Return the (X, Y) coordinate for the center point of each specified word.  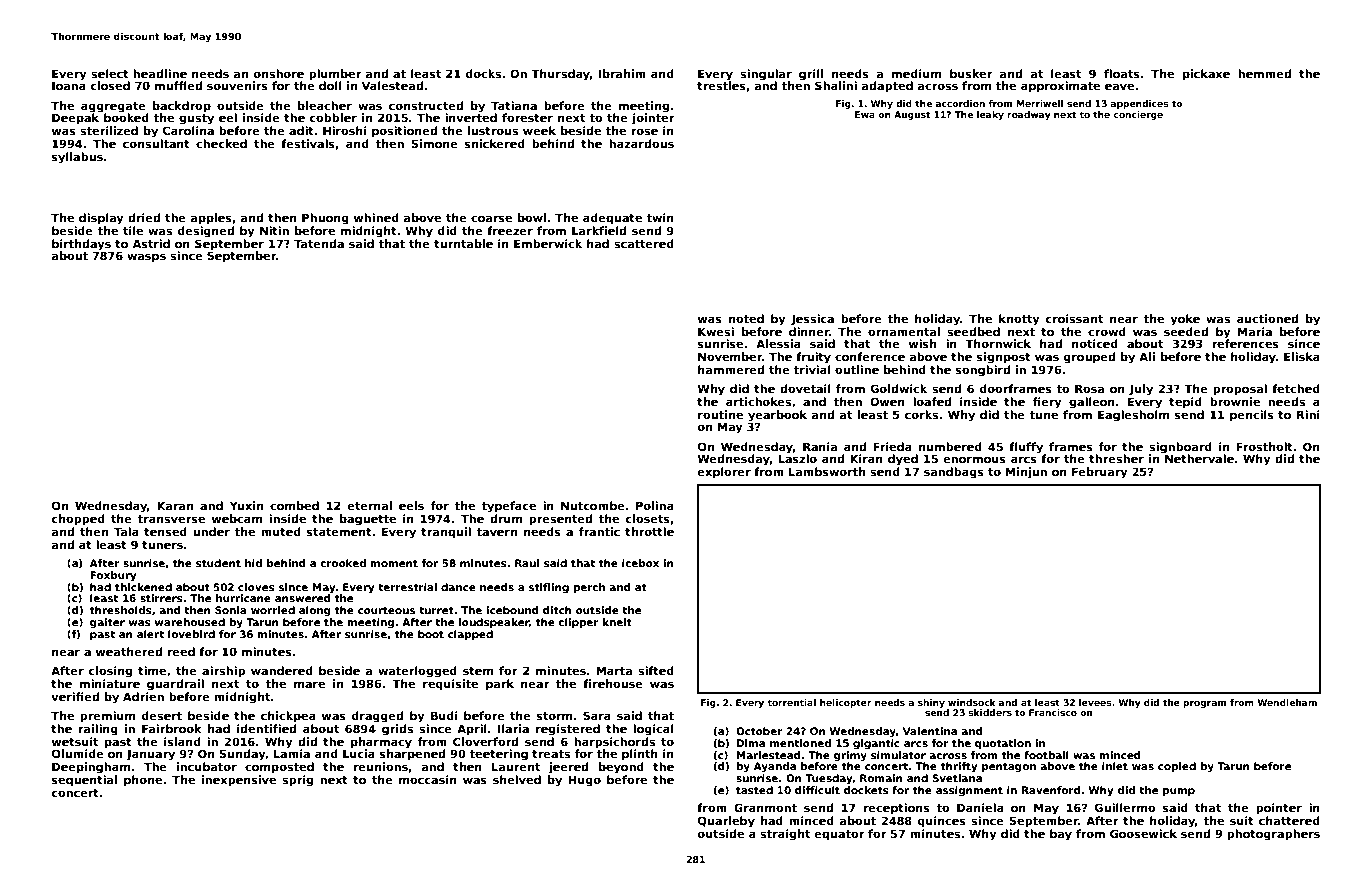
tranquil (446, 533)
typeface (508, 507)
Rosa (1089, 389)
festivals (308, 143)
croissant (1074, 318)
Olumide (78, 753)
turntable (463, 243)
